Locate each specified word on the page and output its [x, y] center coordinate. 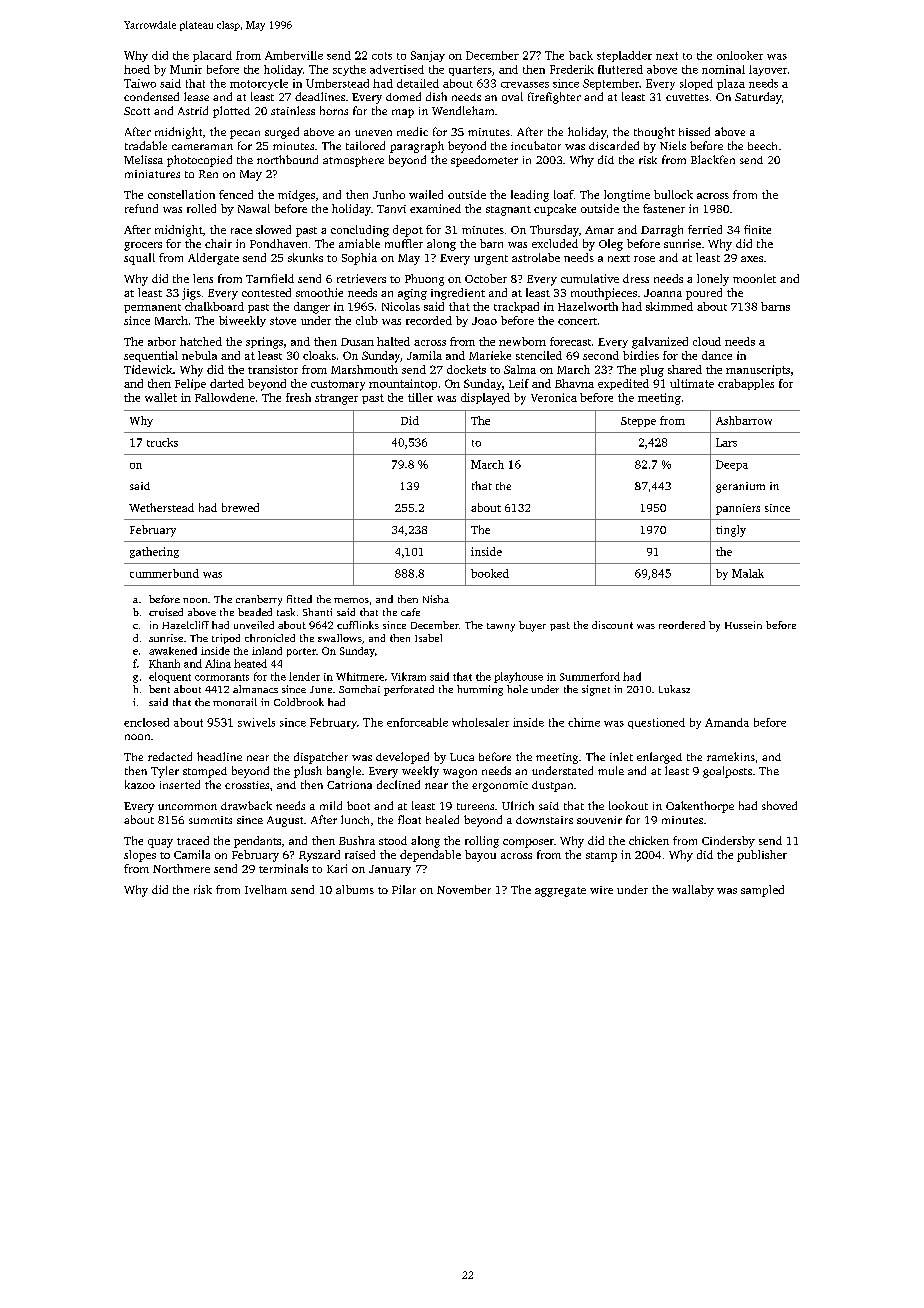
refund [141, 208]
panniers [738, 509]
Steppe [638, 422]
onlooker [740, 55]
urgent [491, 260]
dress [636, 278]
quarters [470, 71]
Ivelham [266, 889]
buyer [532, 626]
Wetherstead [161, 507]
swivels [256, 722]
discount [612, 625]
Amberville [294, 55]
